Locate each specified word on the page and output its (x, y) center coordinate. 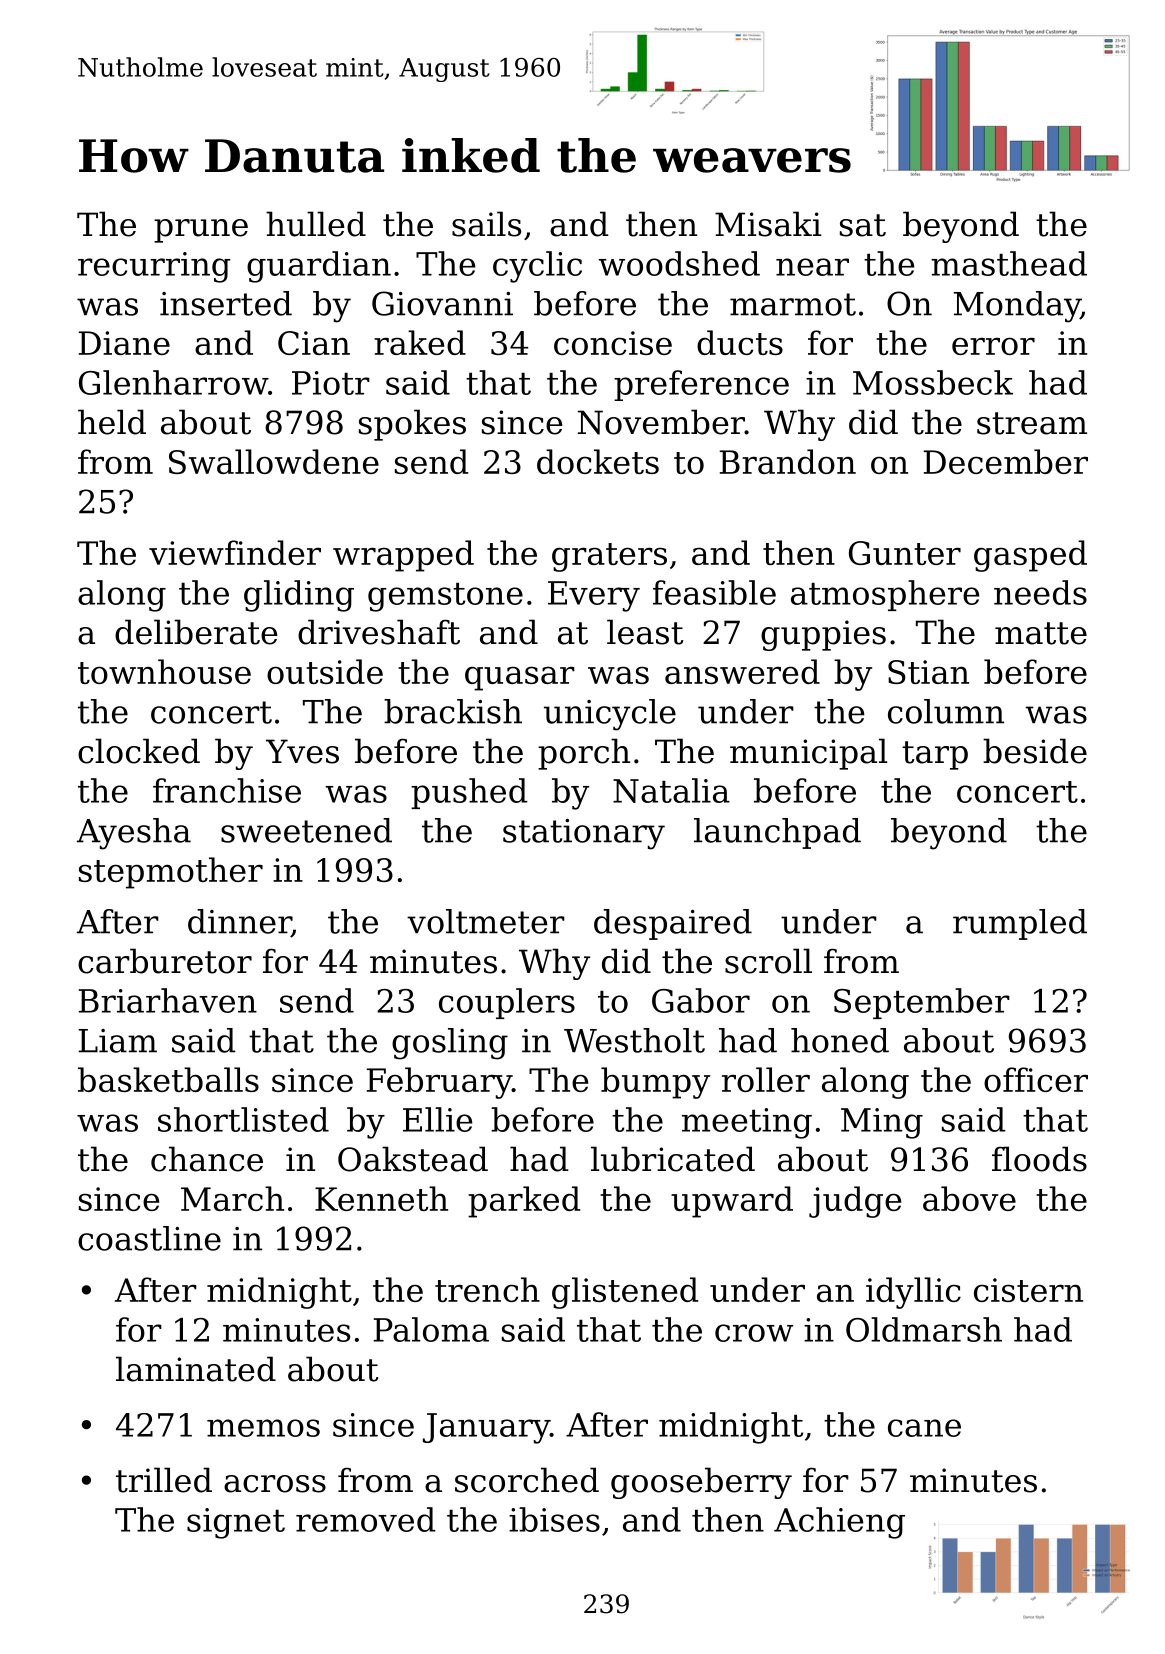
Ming (882, 1123)
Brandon (788, 461)
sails (486, 224)
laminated (196, 1369)
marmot (793, 304)
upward (732, 1202)
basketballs (168, 1079)
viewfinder (235, 552)
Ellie (437, 1119)
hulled (316, 224)
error (993, 346)
